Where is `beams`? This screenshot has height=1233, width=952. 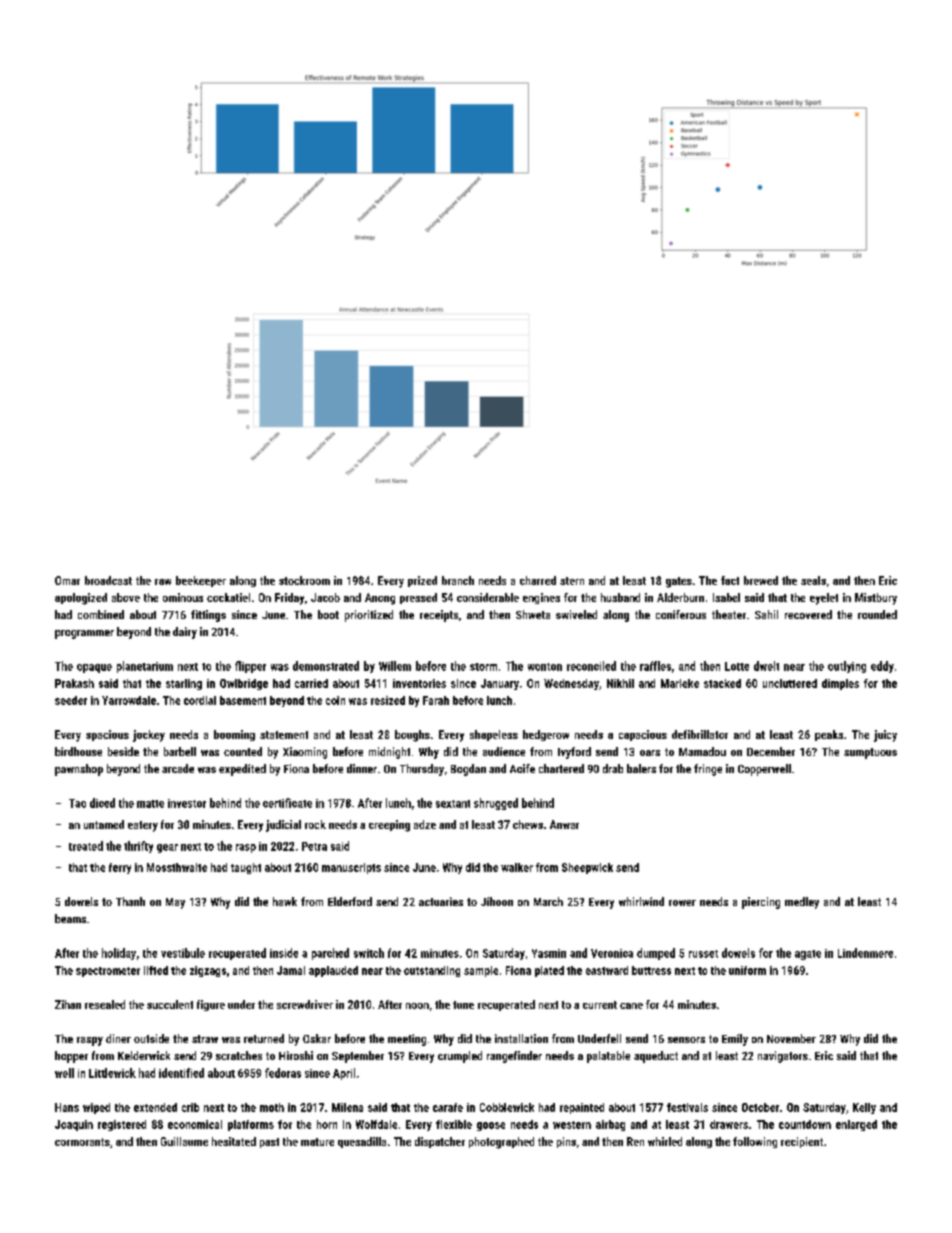
beams is located at coordinates (70, 918).
